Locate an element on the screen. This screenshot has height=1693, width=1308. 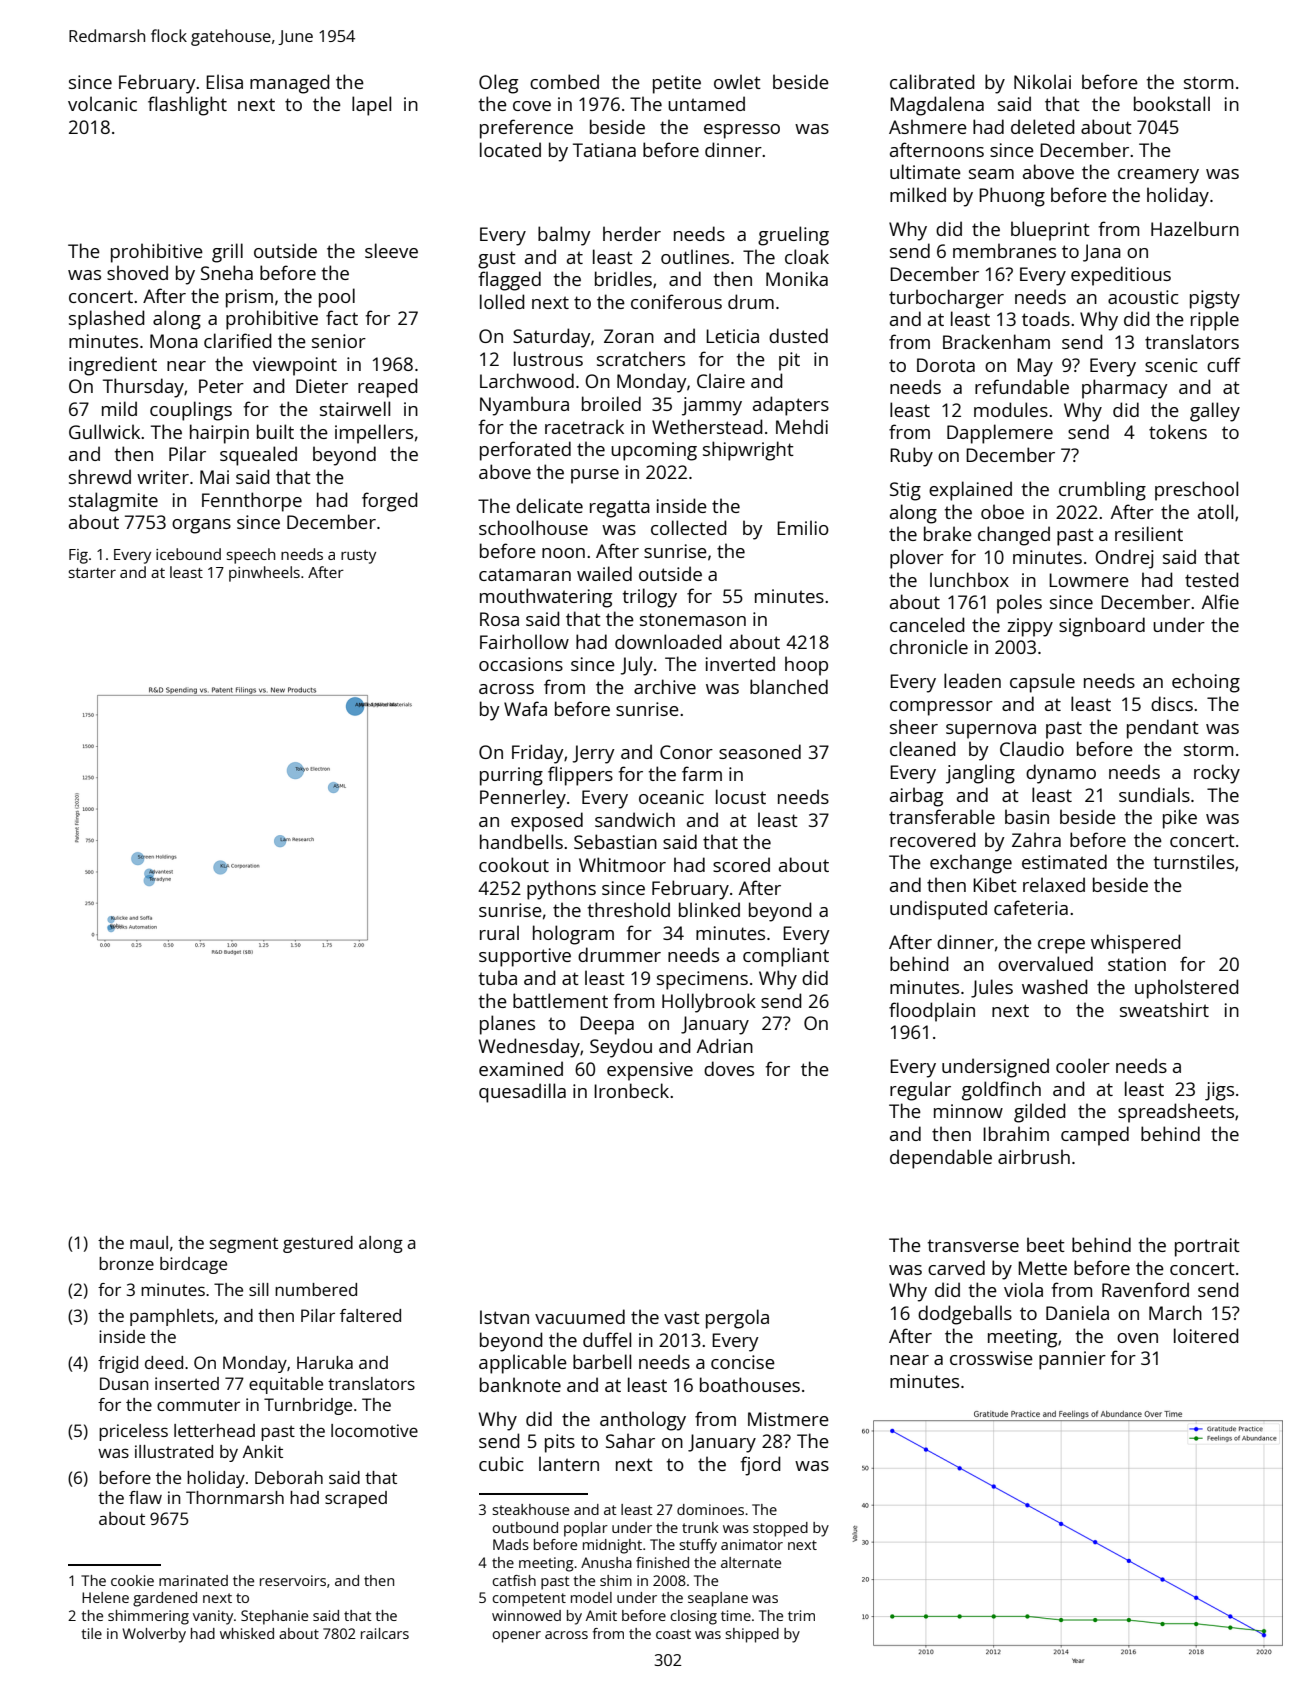
doves is located at coordinates (729, 1068).
